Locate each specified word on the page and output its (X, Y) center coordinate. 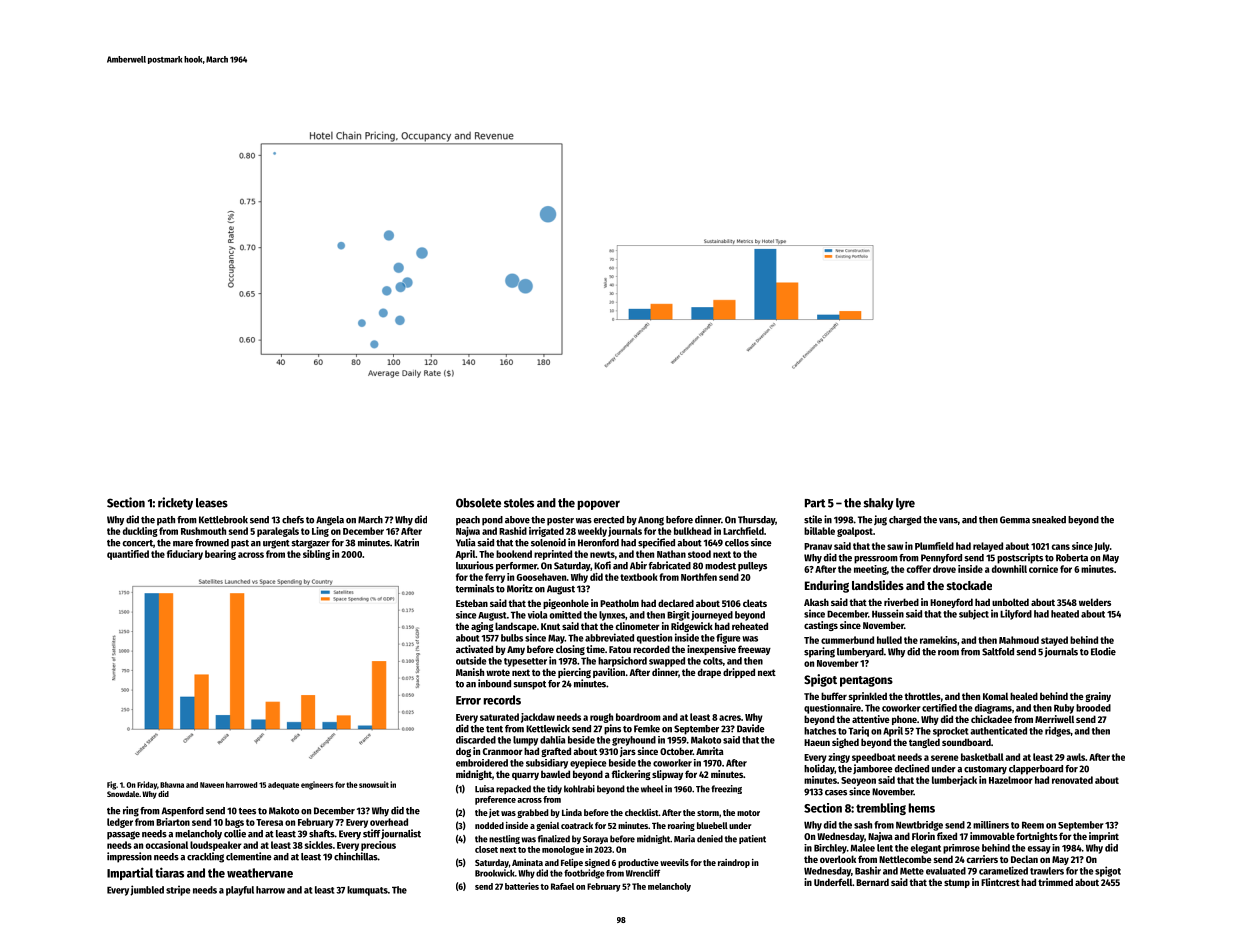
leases (212, 503)
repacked (513, 789)
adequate (283, 786)
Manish (470, 672)
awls (1075, 757)
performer (516, 567)
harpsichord (622, 661)
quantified (128, 555)
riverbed (901, 602)
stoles (519, 503)
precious (378, 846)
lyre (905, 504)
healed (1024, 696)
